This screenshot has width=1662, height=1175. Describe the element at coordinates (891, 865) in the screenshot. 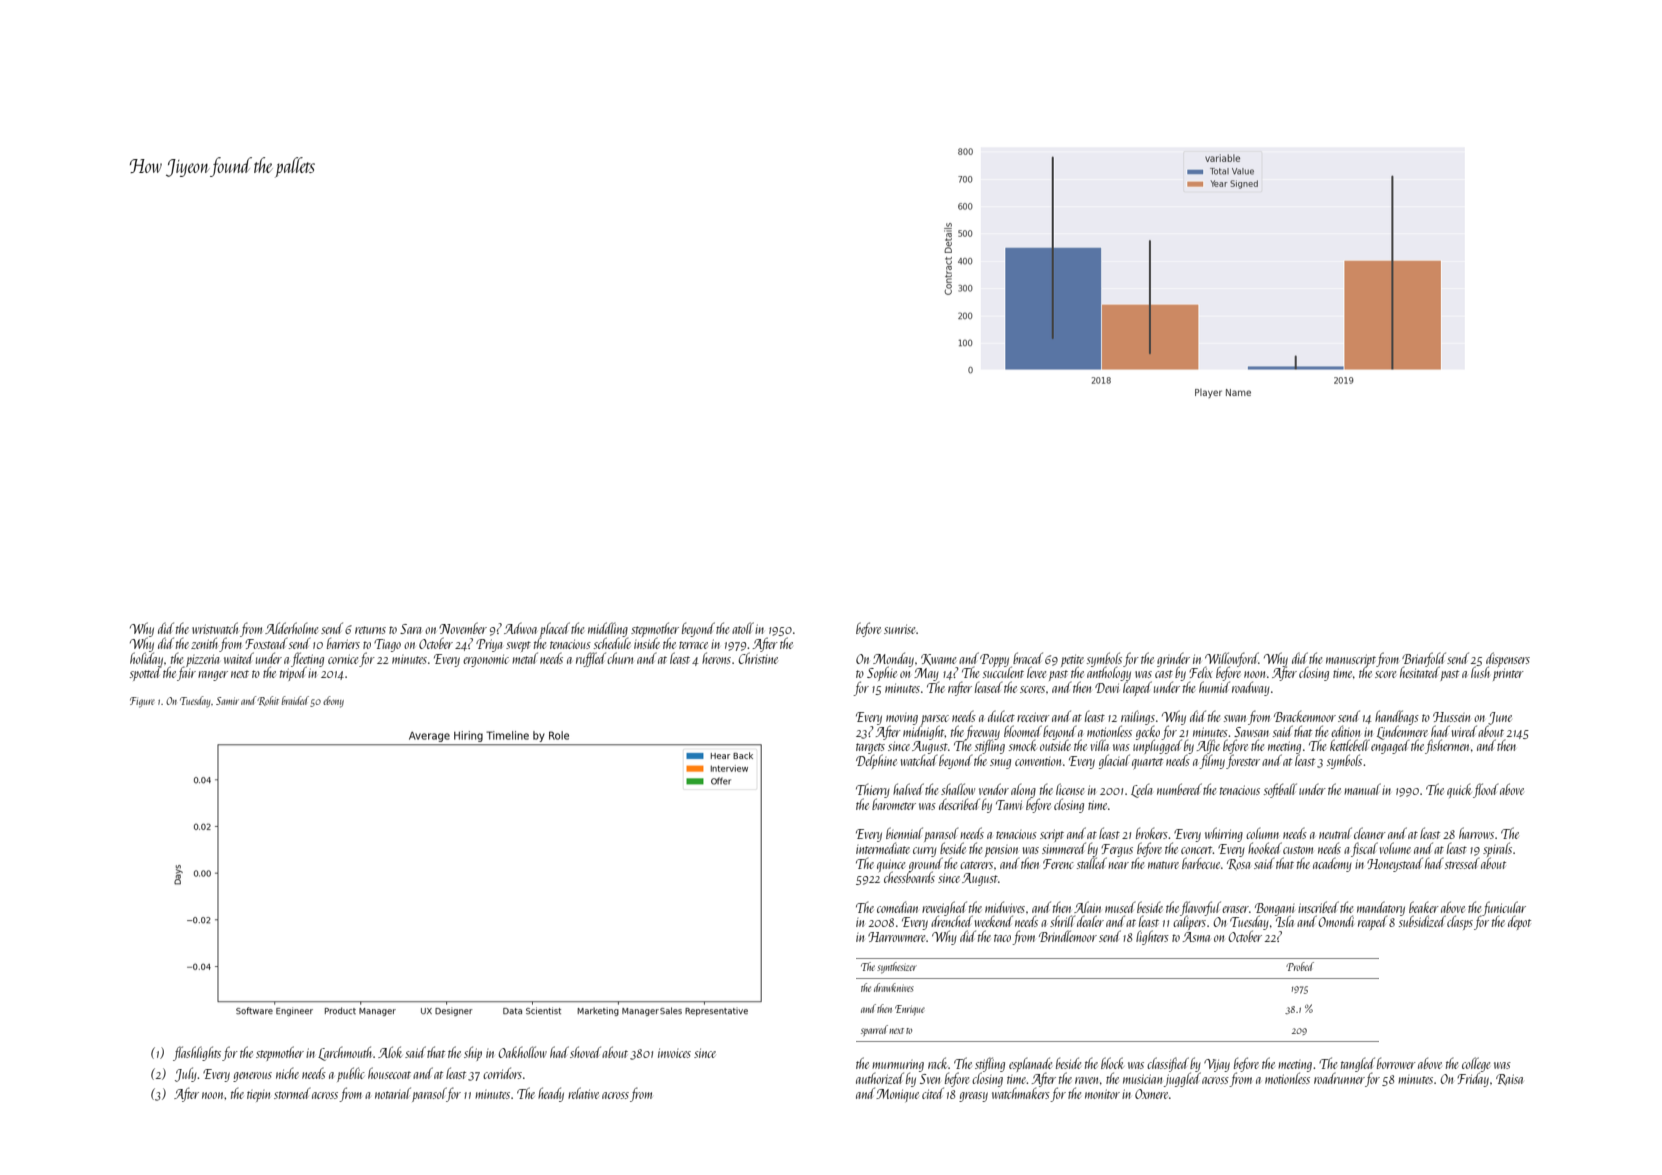

I see `quince` at that location.
